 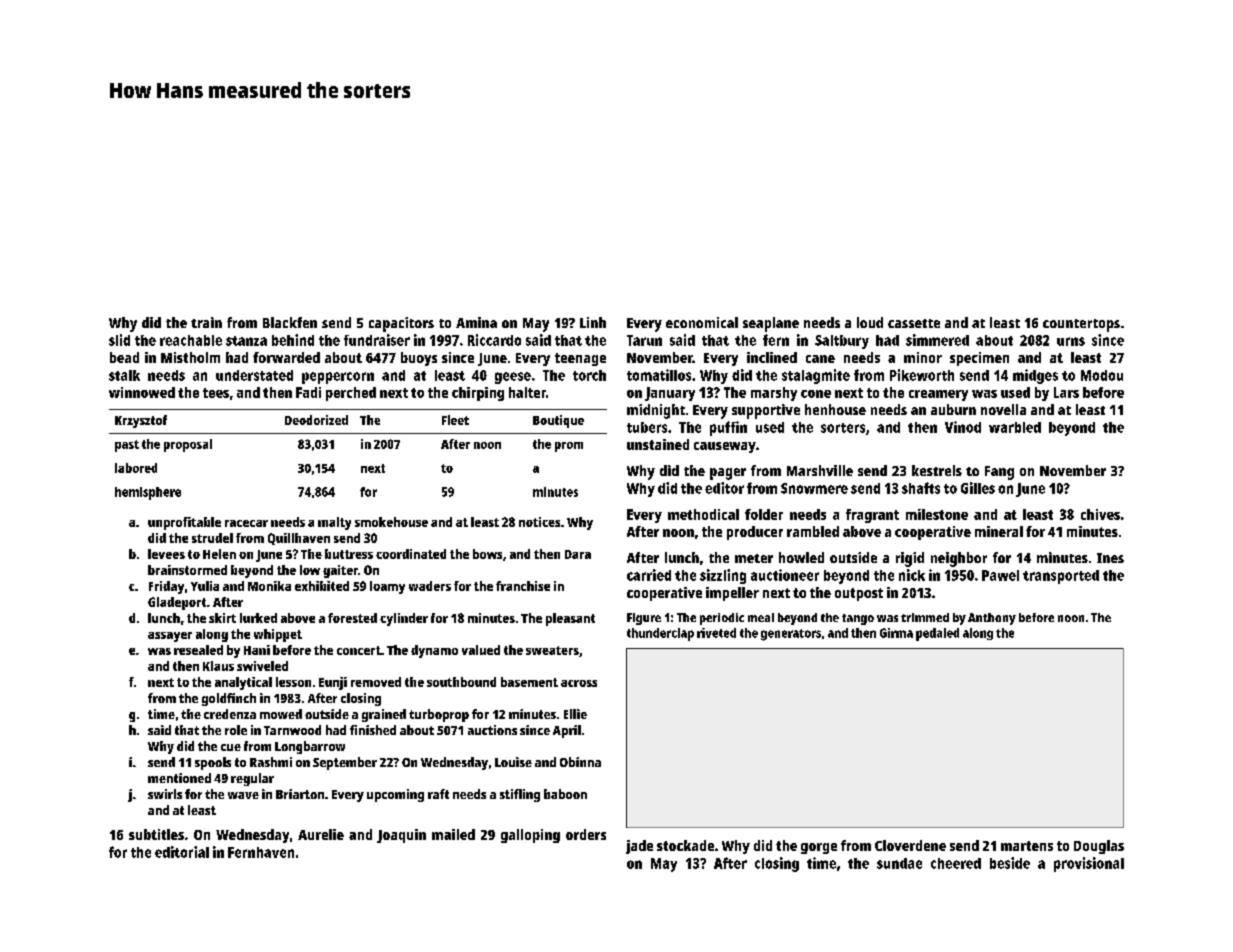 I want to click on pedaled, so click(x=937, y=634).
